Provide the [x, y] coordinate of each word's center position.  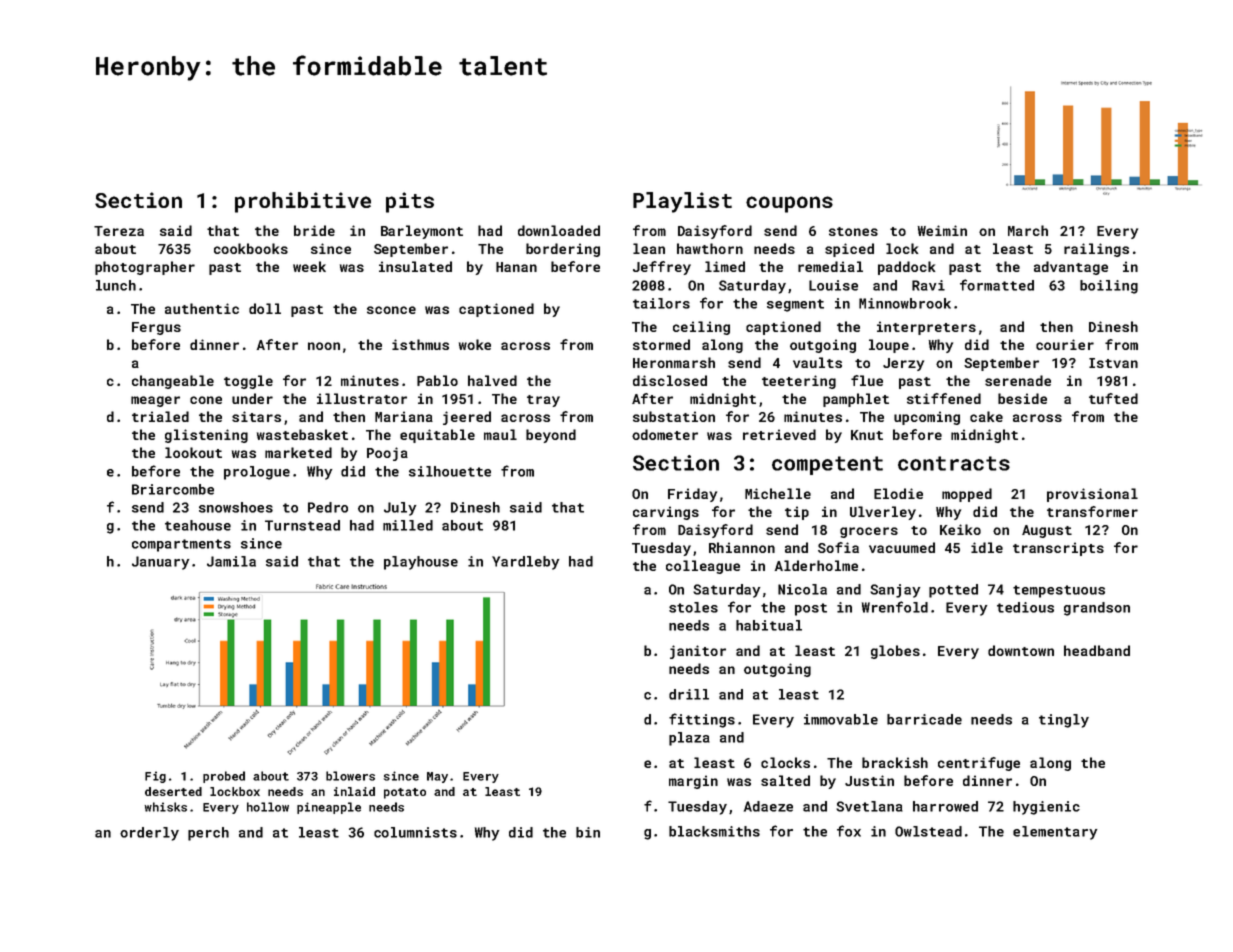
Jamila [231, 561]
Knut [867, 435]
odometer [665, 434]
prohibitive [303, 202]
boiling [1109, 287]
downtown [1021, 650]
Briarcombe [173, 489]
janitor [698, 652]
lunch [116, 285]
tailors [661, 303]
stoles [693, 607]
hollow [268, 807]
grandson [1097, 609]
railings [1096, 250]
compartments [181, 545]
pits [410, 202]
